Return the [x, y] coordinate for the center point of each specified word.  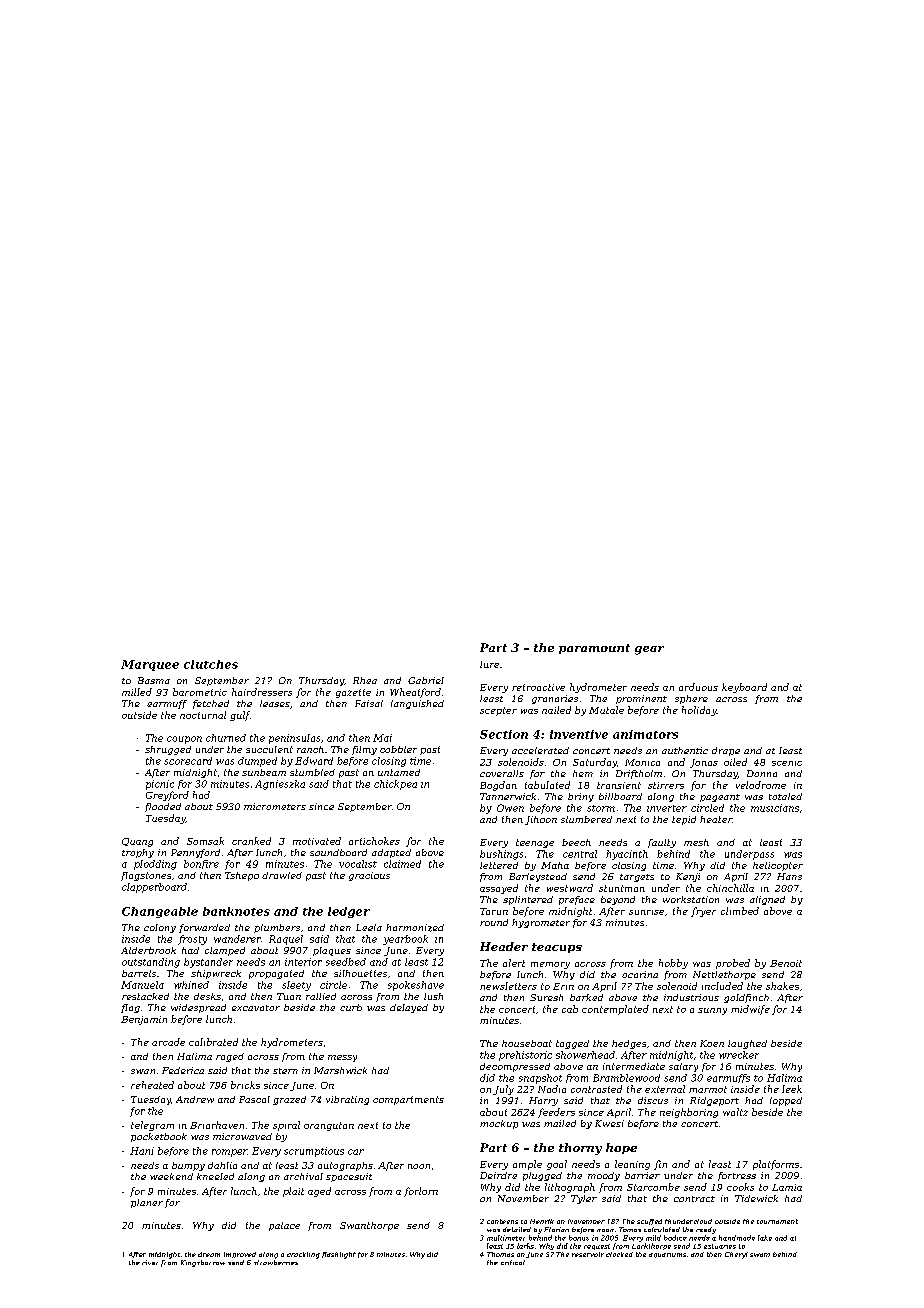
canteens [502, 1221]
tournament [777, 1221]
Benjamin [144, 1020]
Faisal [369, 703]
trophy [138, 853]
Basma [154, 680]
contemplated [615, 1010]
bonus [579, 1238]
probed [733, 964]
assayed [499, 889]
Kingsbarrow [203, 1263]
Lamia [787, 1187]
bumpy [188, 1166]
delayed [409, 1008]
